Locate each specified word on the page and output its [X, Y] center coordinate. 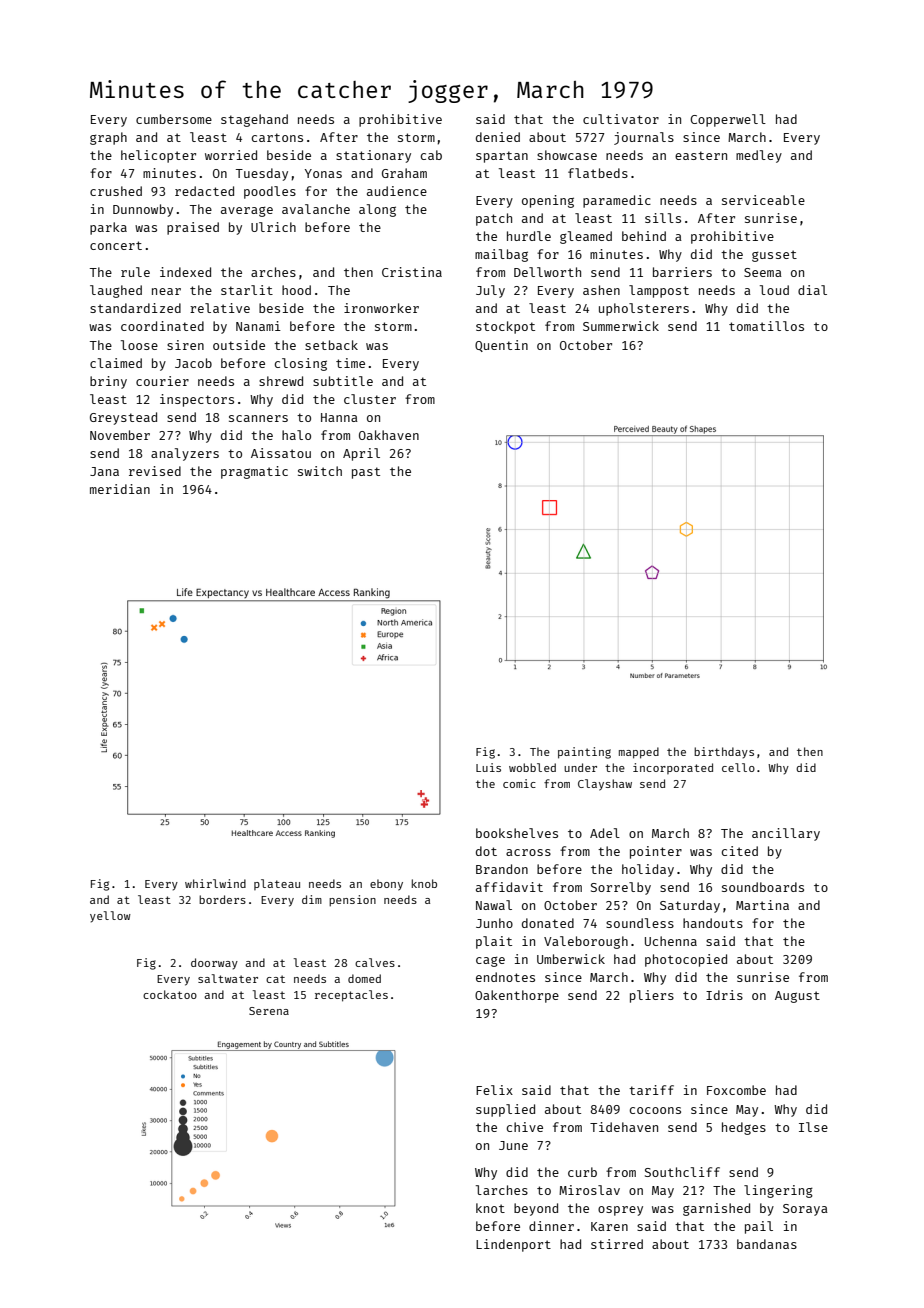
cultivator [621, 119]
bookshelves [517, 833]
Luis [488, 767]
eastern [701, 155]
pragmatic [254, 472]
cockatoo [170, 994]
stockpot [505, 327]
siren [185, 345]
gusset [774, 256]
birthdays [724, 753]
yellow [110, 917]
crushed [116, 191]
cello [738, 767]
